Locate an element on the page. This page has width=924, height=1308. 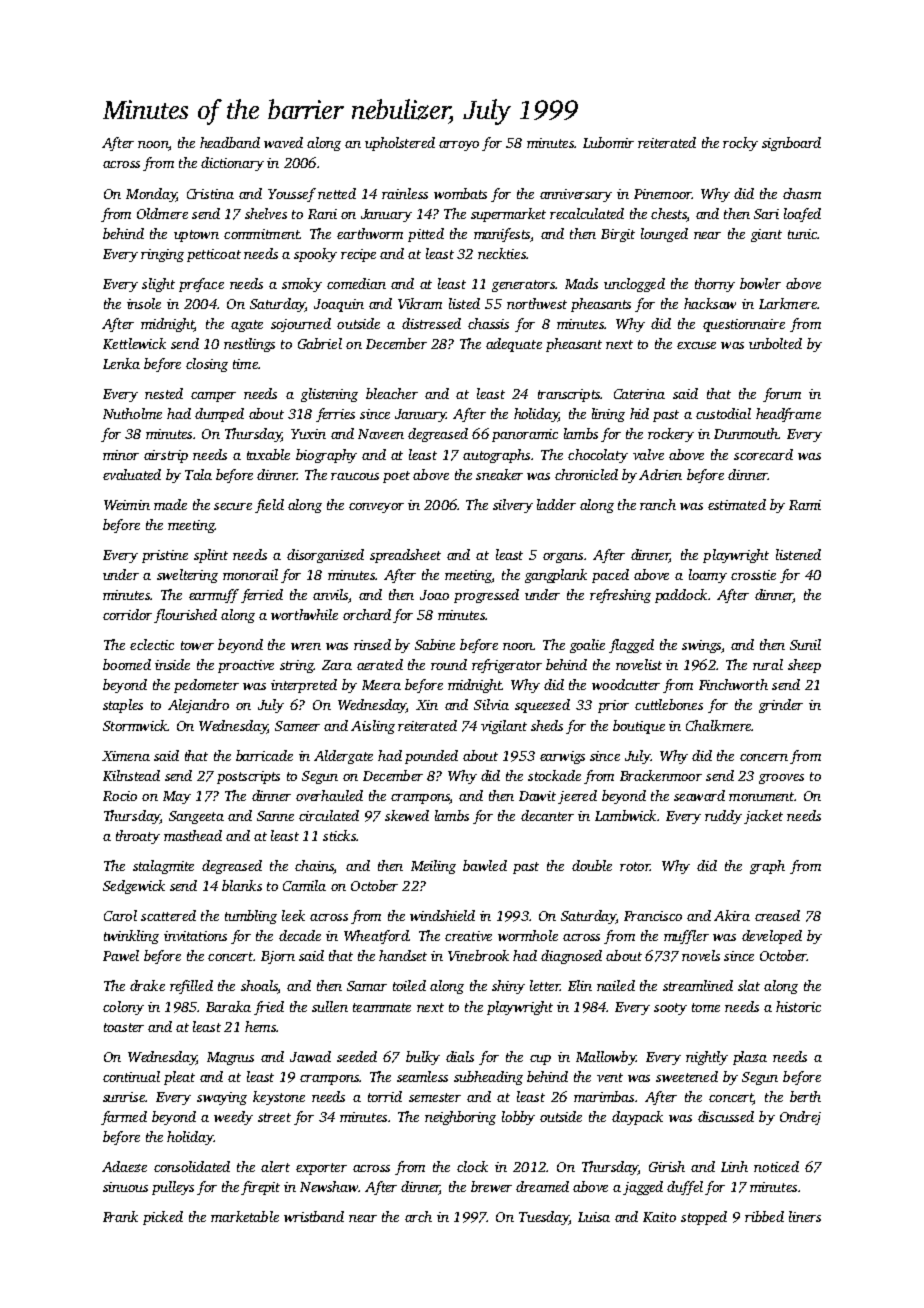
Vikram is located at coordinates (420, 303).
